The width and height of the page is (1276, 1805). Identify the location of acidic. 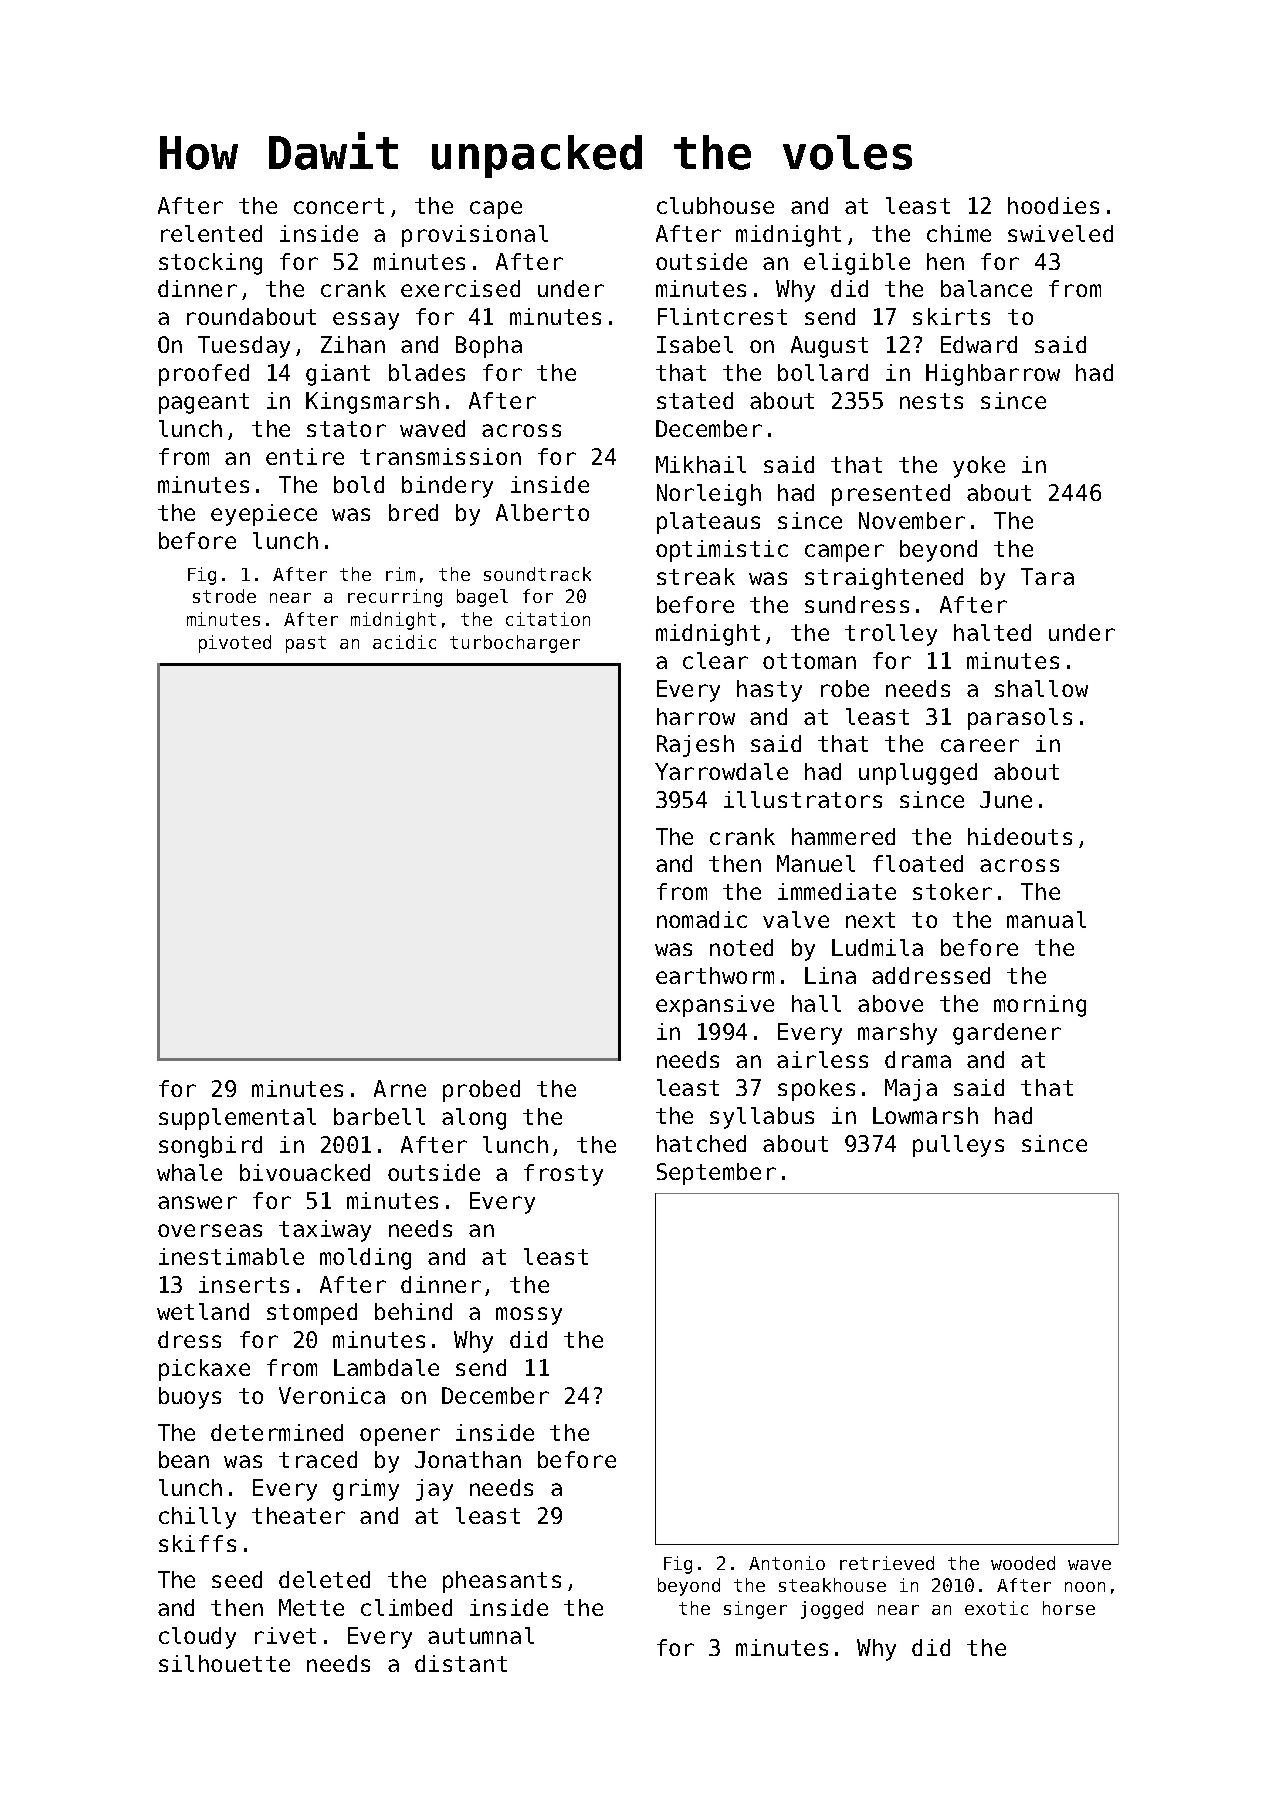
(404, 642).
